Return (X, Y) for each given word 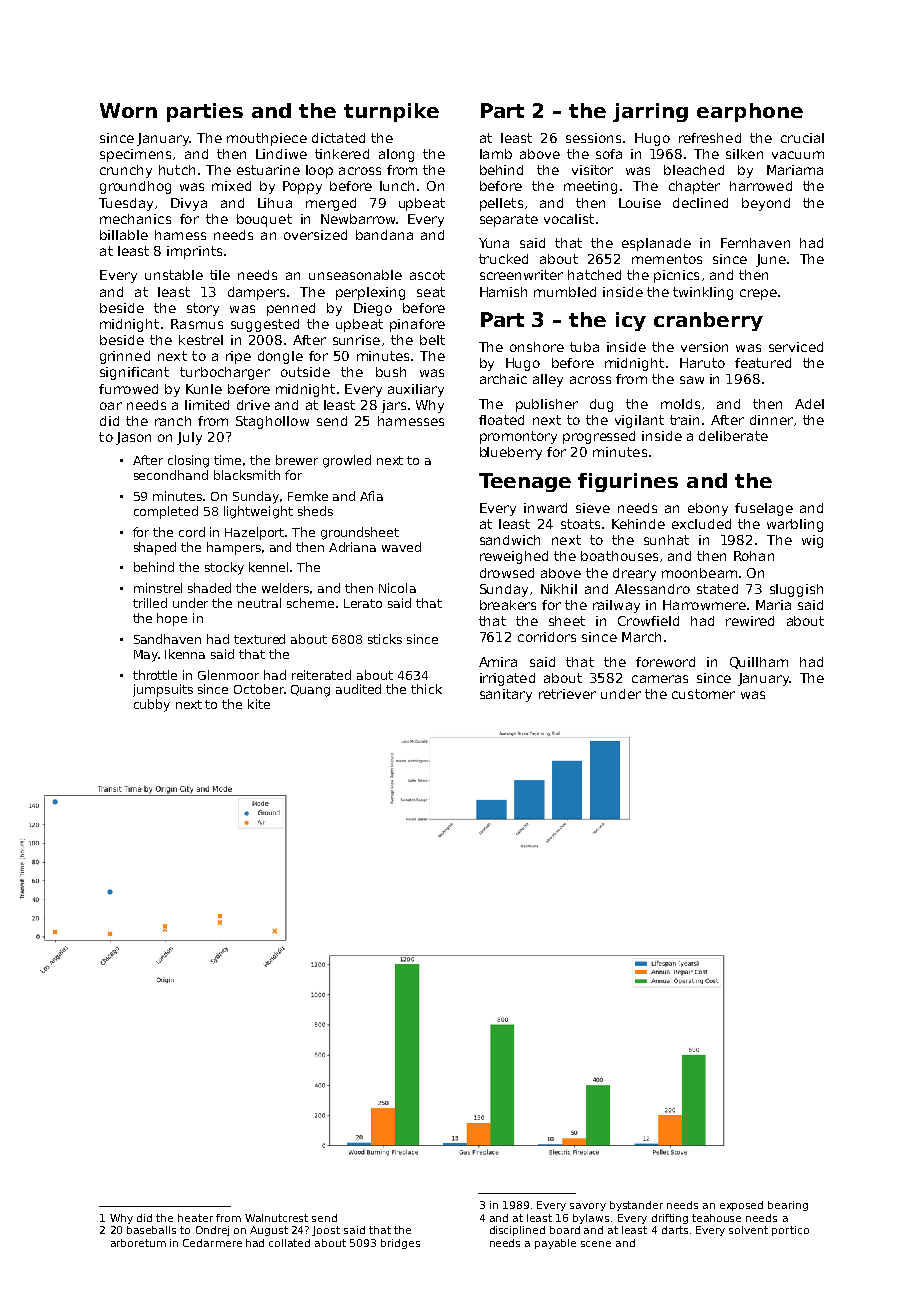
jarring (650, 112)
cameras (660, 679)
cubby (152, 705)
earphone (750, 112)
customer (703, 694)
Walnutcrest (276, 1218)
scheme (310, 603)
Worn (128, 110)
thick (426, 689)
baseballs (151, 1230)
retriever (567, 694)
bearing (788, 1206)
